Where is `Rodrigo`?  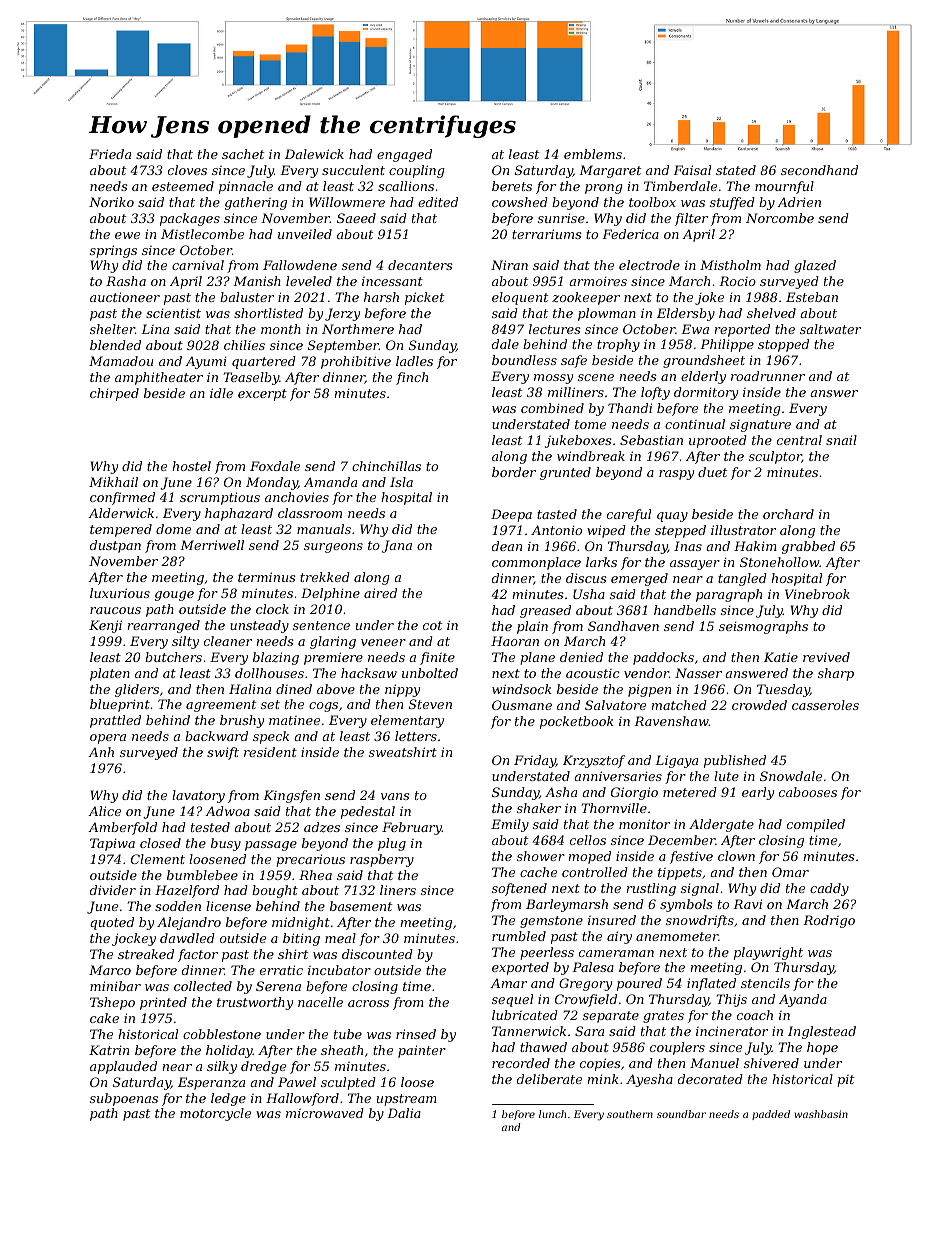
Rodrigo is located at coordinates (829, 921).
